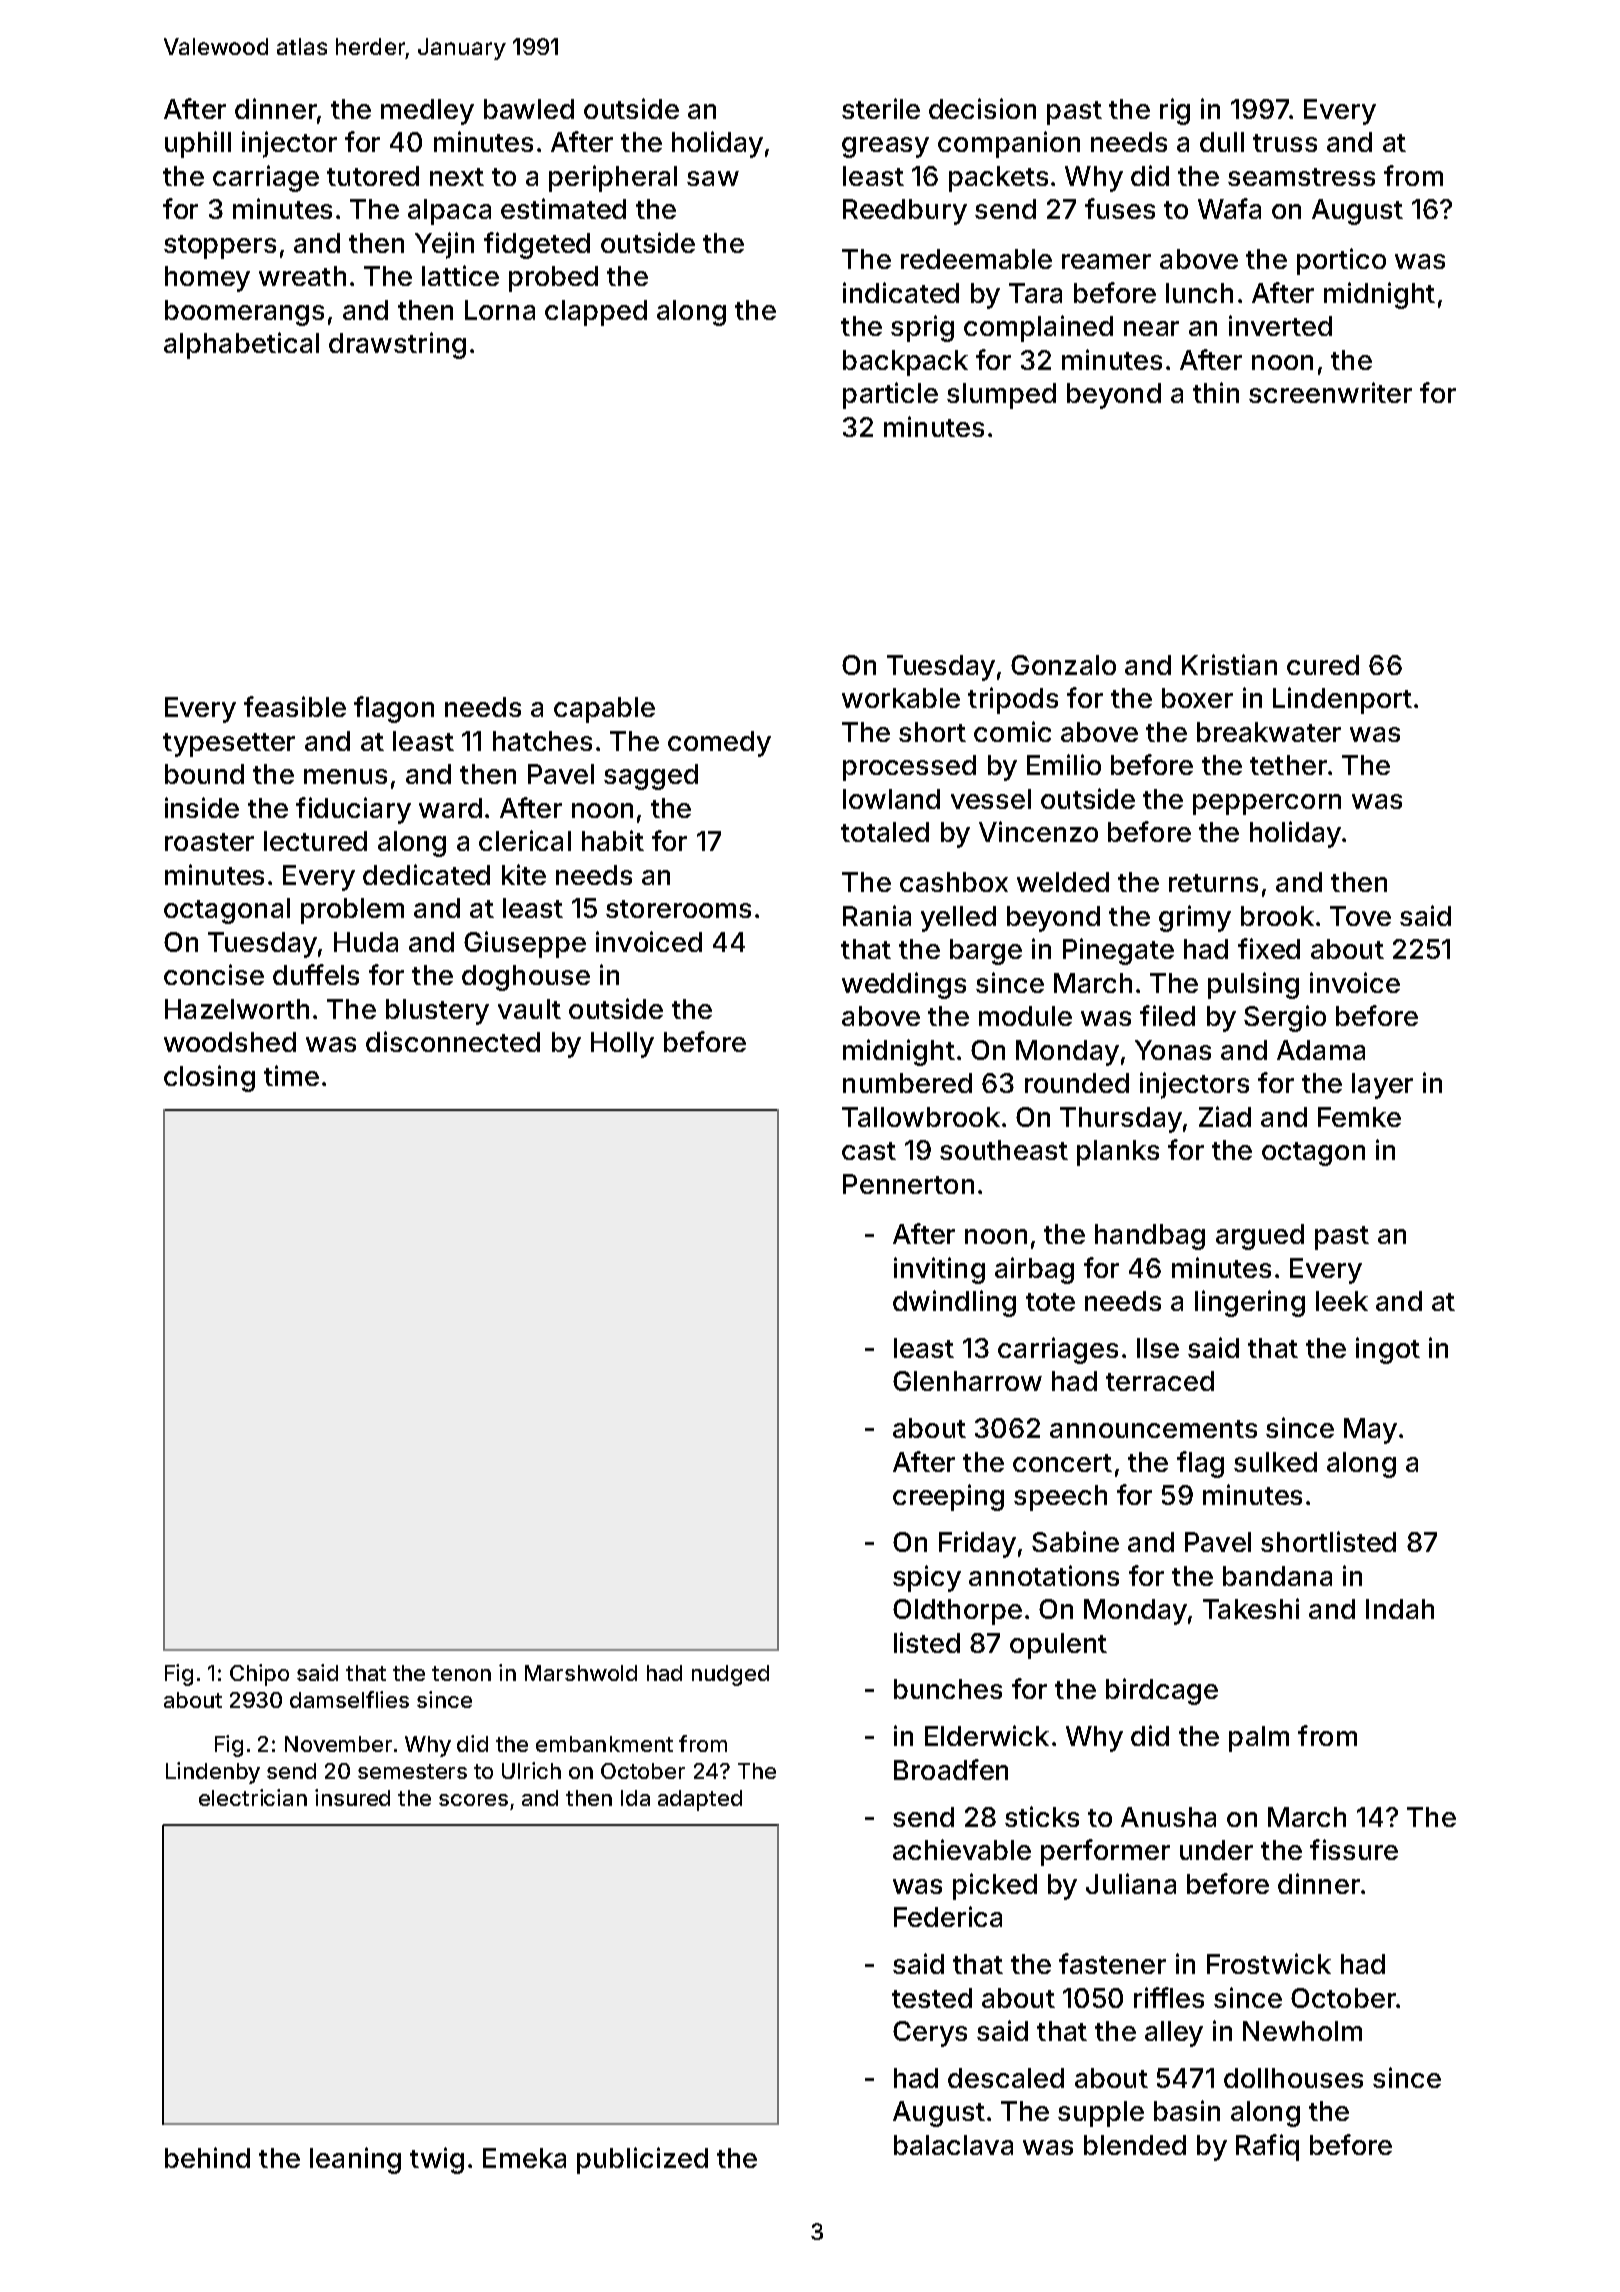 This screenshot has width=1620, height=2292. I want to click on creeping, so click(948, 1497).
